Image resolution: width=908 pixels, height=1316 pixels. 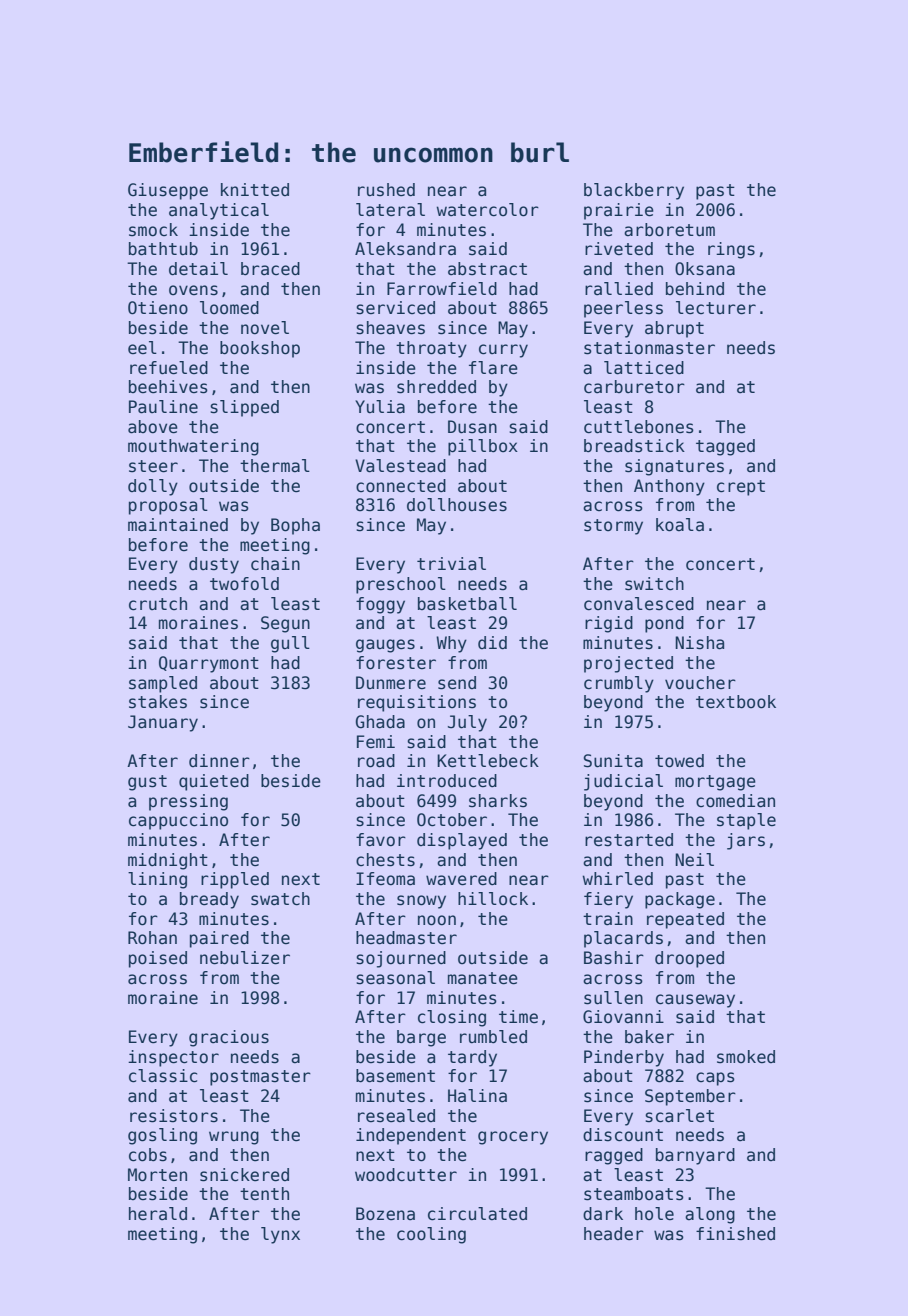 What do you see at coordinates (699, 643) in the screenshot?
I see `Nisha` at bounding box center [699, 643].
